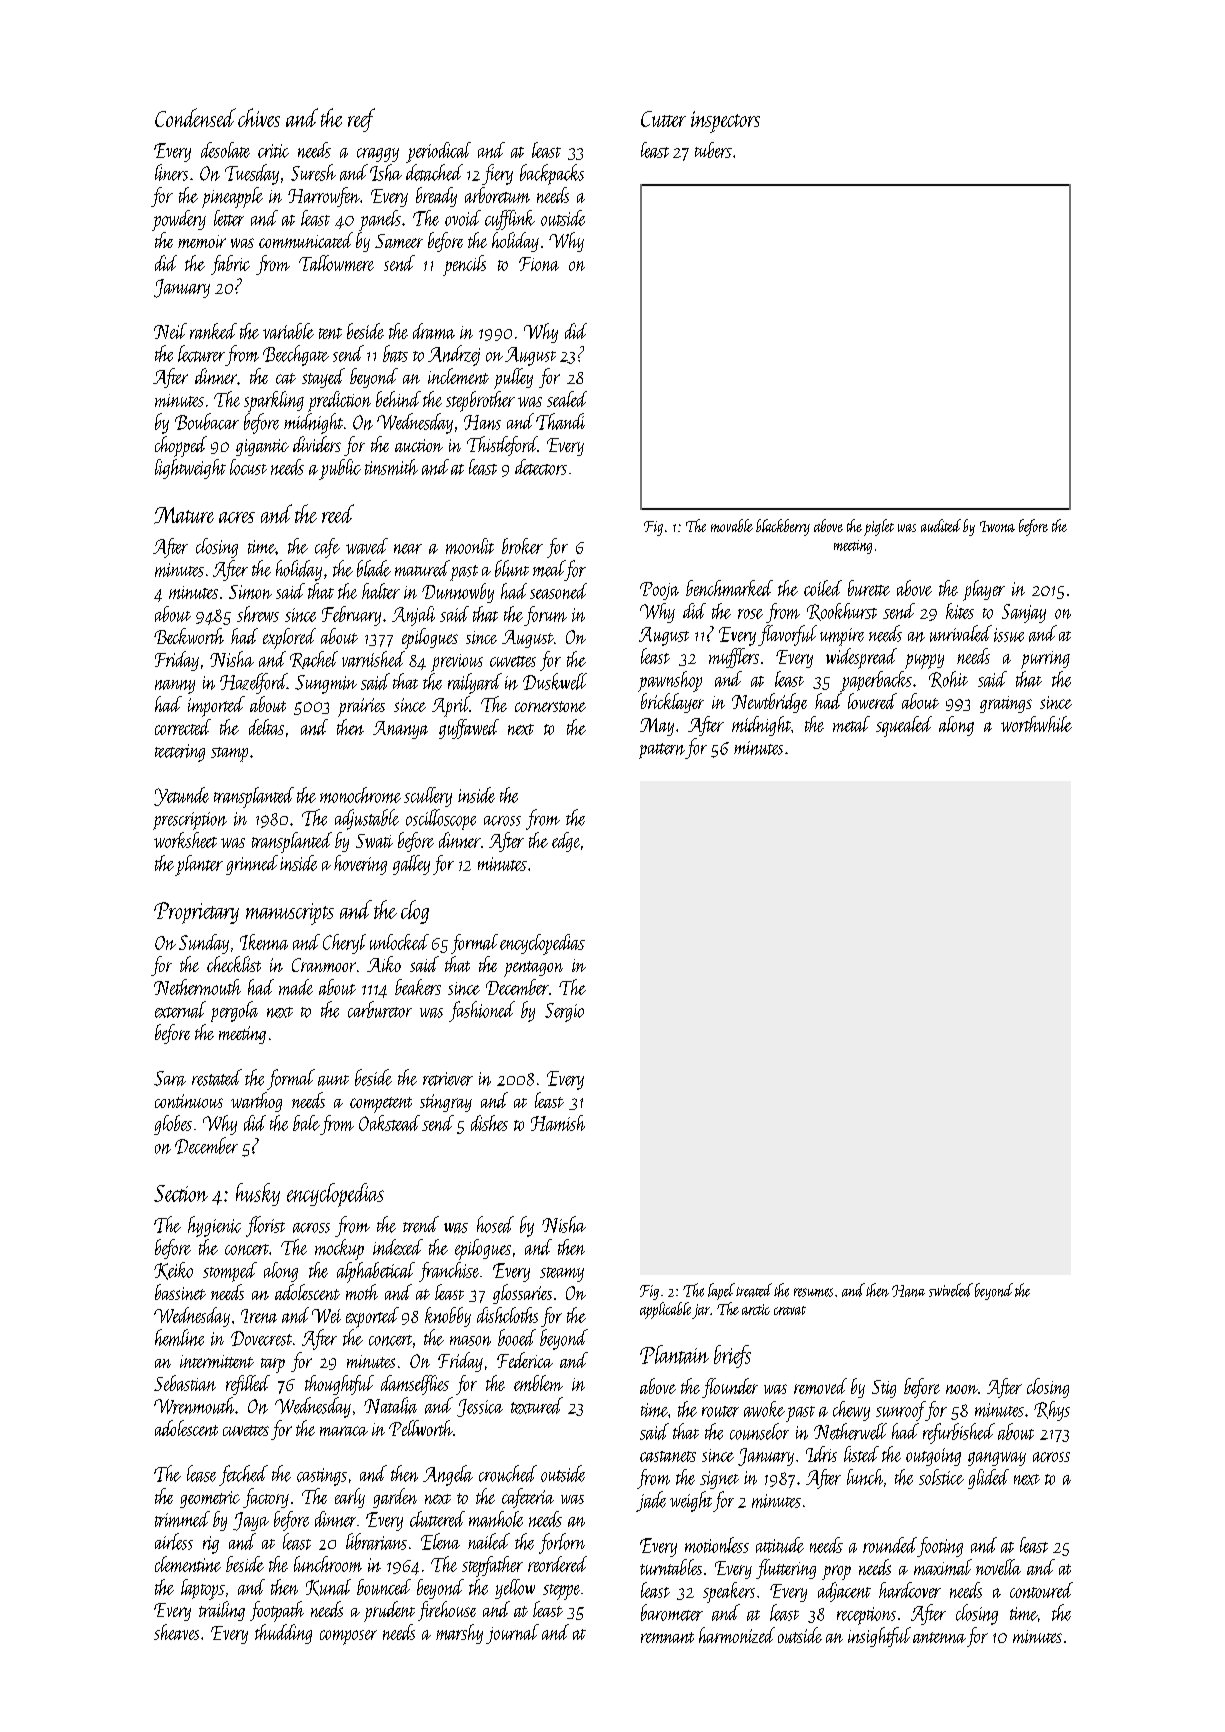 This document has width=1225, height=1732. Describe the element at coordinates (380, 220) in the document. I see `panels` at that location.
